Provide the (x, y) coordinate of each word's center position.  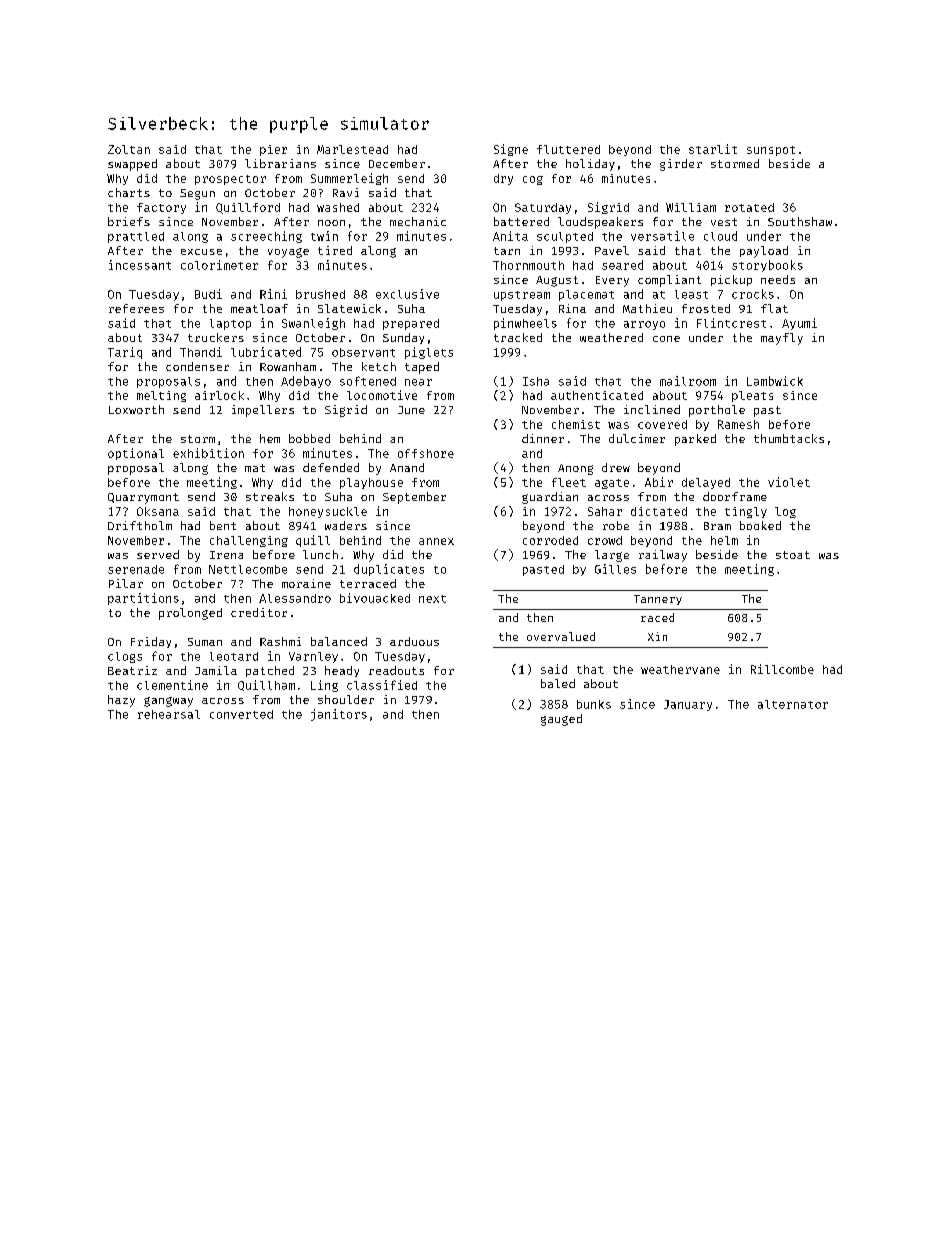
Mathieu (647, 308)
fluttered (568, 149)
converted (241, 714)
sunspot (771, 151)
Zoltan (129, 149)
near (418, 382)
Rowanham (288, 366)
